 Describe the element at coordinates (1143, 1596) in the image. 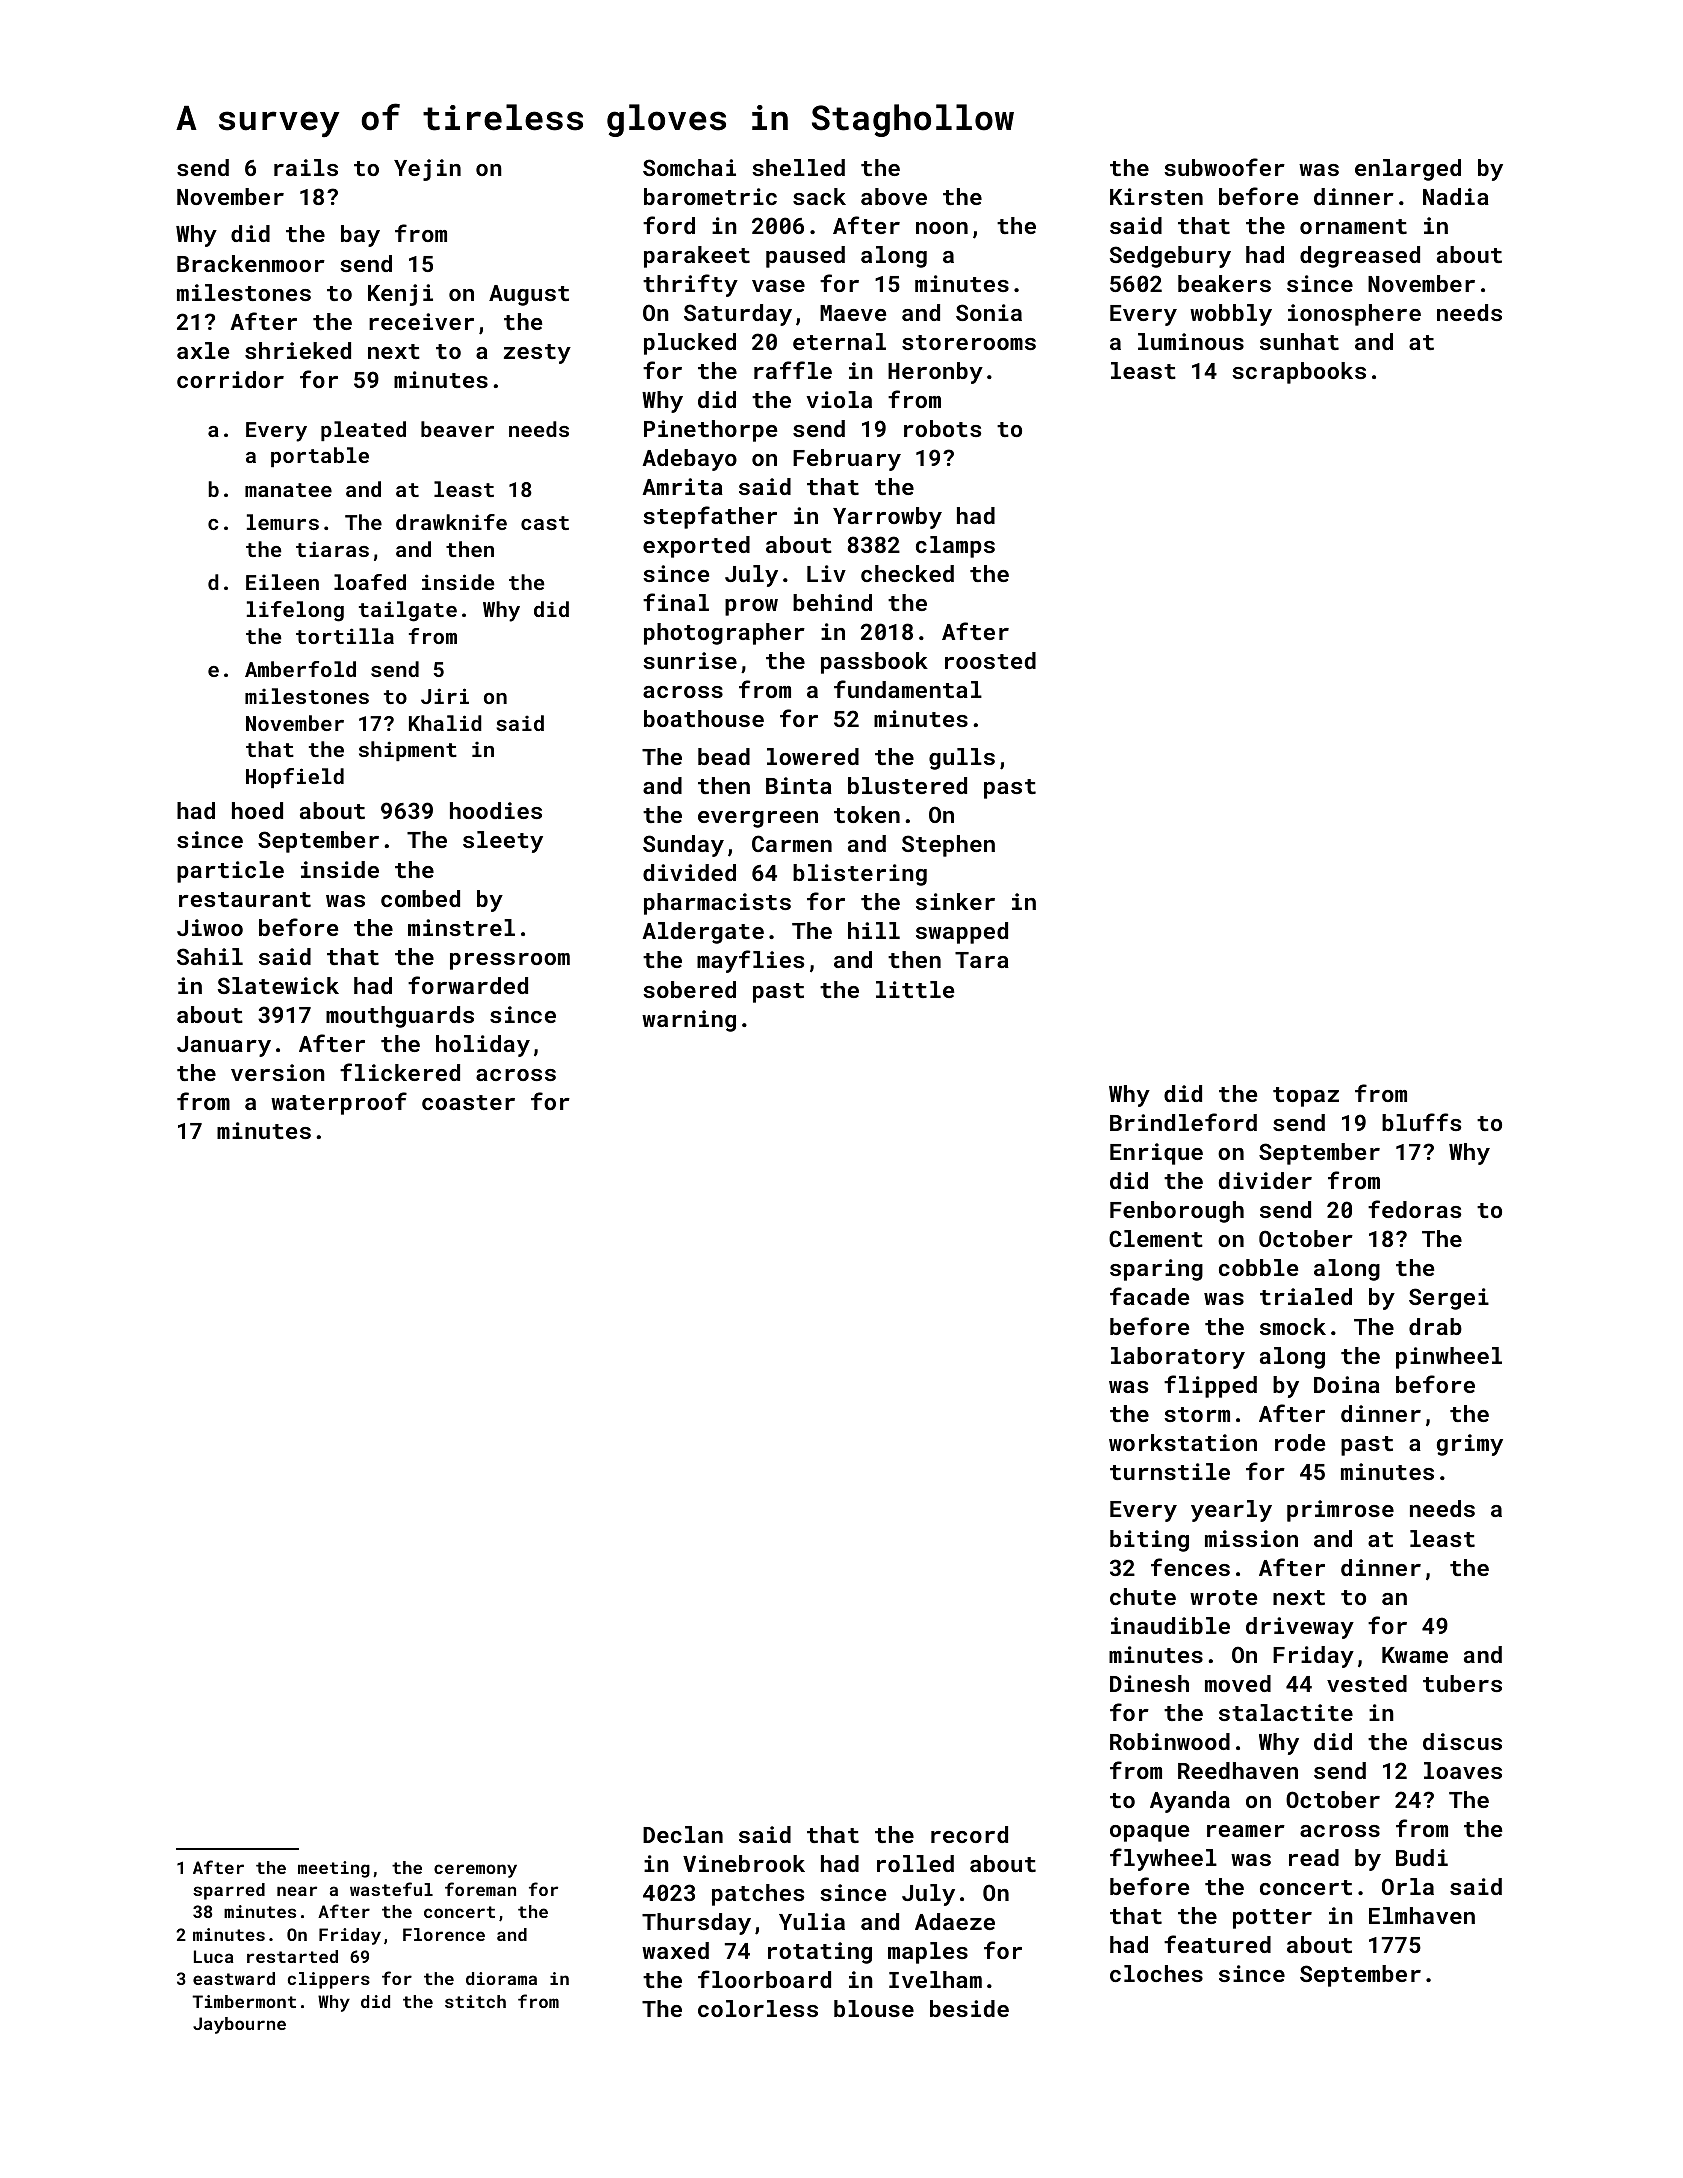

I see `chute` at that location.
